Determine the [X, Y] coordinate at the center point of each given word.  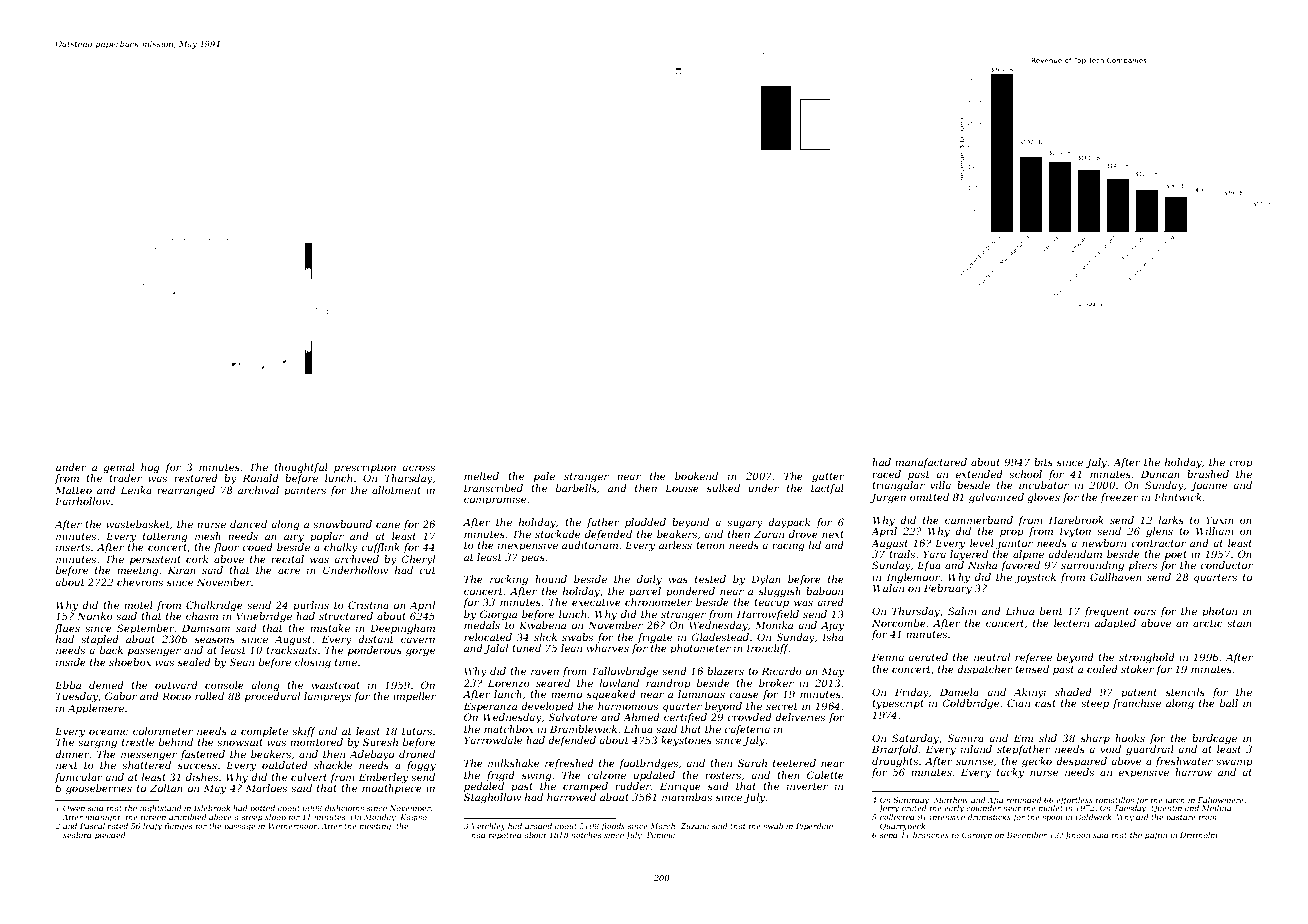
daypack [789, 523]
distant [375, 639]
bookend [696, 476]
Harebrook [1076, 520]
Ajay [832, 626]
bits [1043, 462]
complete [264, 732]
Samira [965, 738]
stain [1239, 623]
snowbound [342, 524]
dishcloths [344, 808]
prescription [365, 468]
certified [685, 718]
